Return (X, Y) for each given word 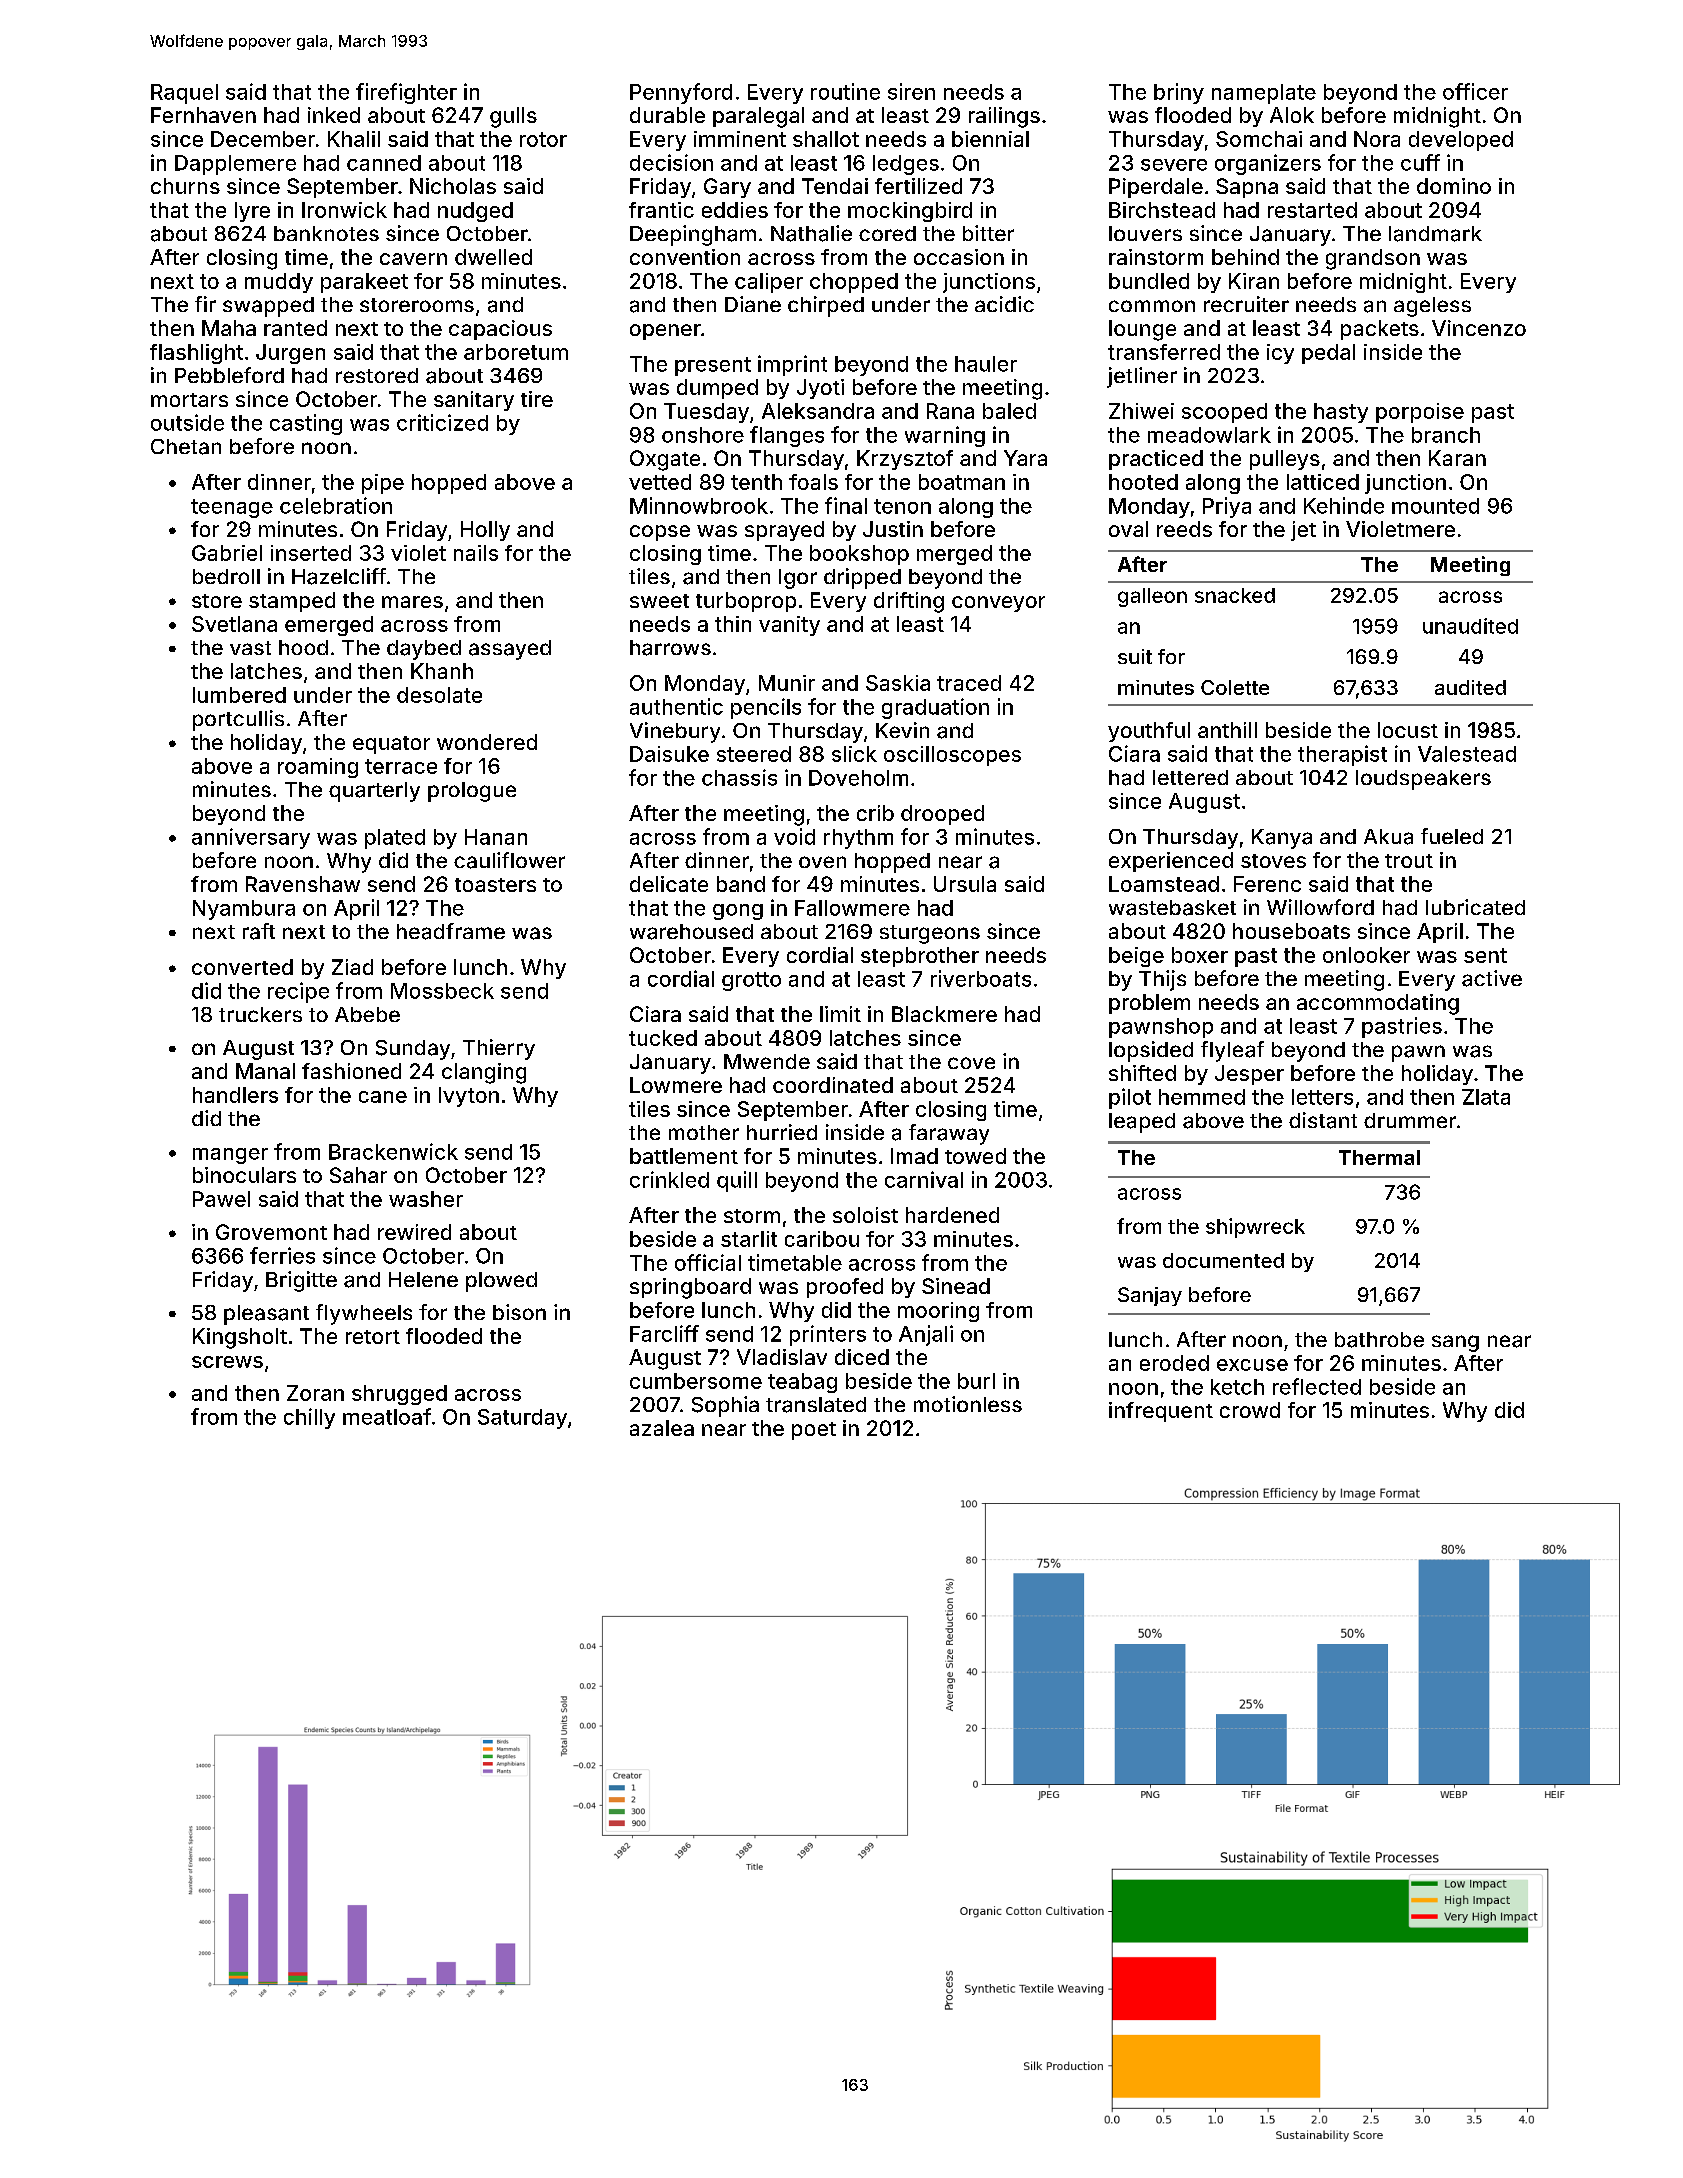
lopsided (1151, 1051)
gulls (513, 117)
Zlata (1486, 1097)
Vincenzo (1479, 328)
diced (862, 1357)
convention (685, 257)
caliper (769, 283)
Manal (265, 1071)
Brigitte (301, 1281)
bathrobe (1379, 1340)
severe (1174, 165)
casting (306, 424)
